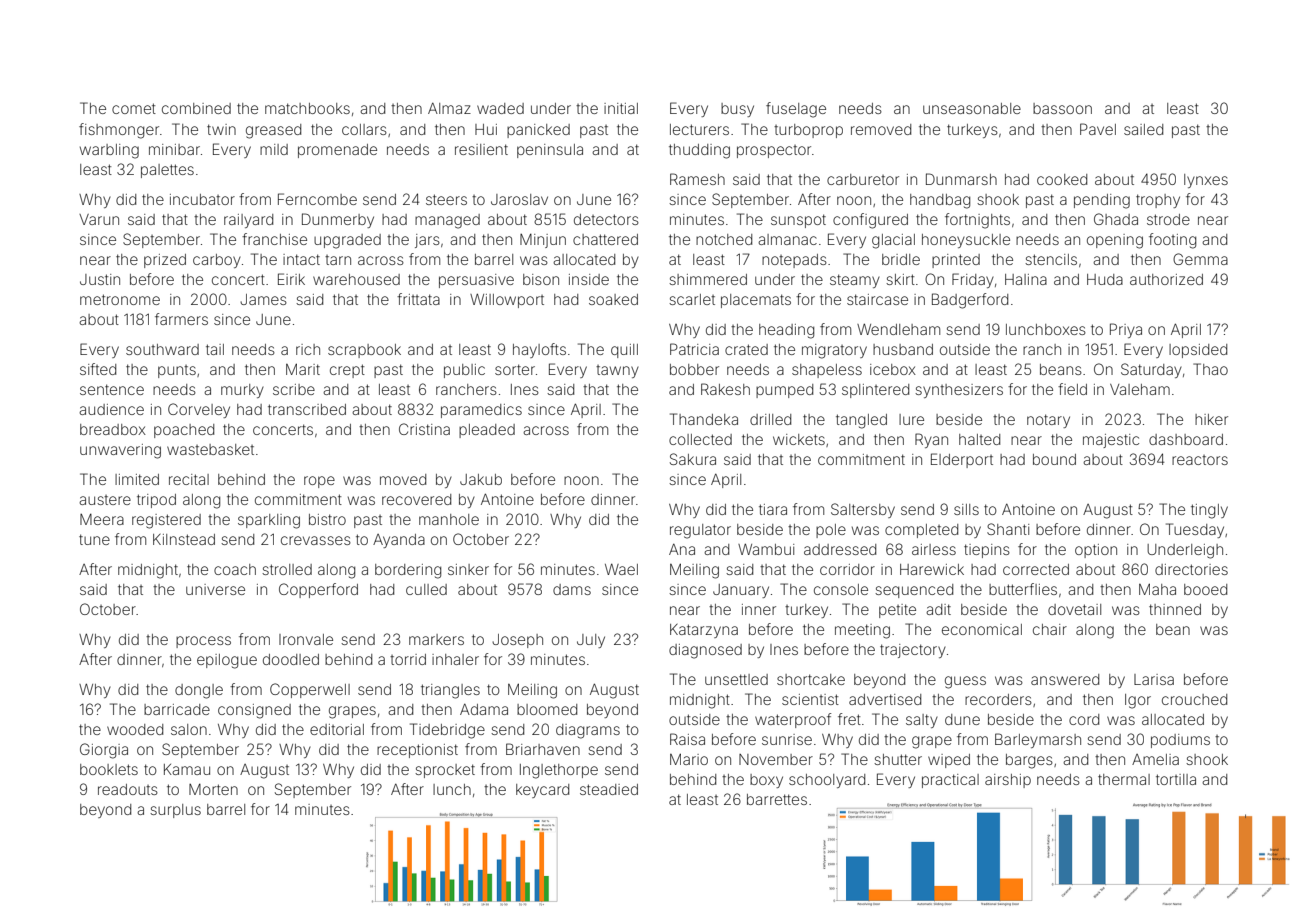 This screenshot has width=1308, height=924. Describe the element at coordinates (1036, 569) in the screenshot. I see `corrected` at that location.
